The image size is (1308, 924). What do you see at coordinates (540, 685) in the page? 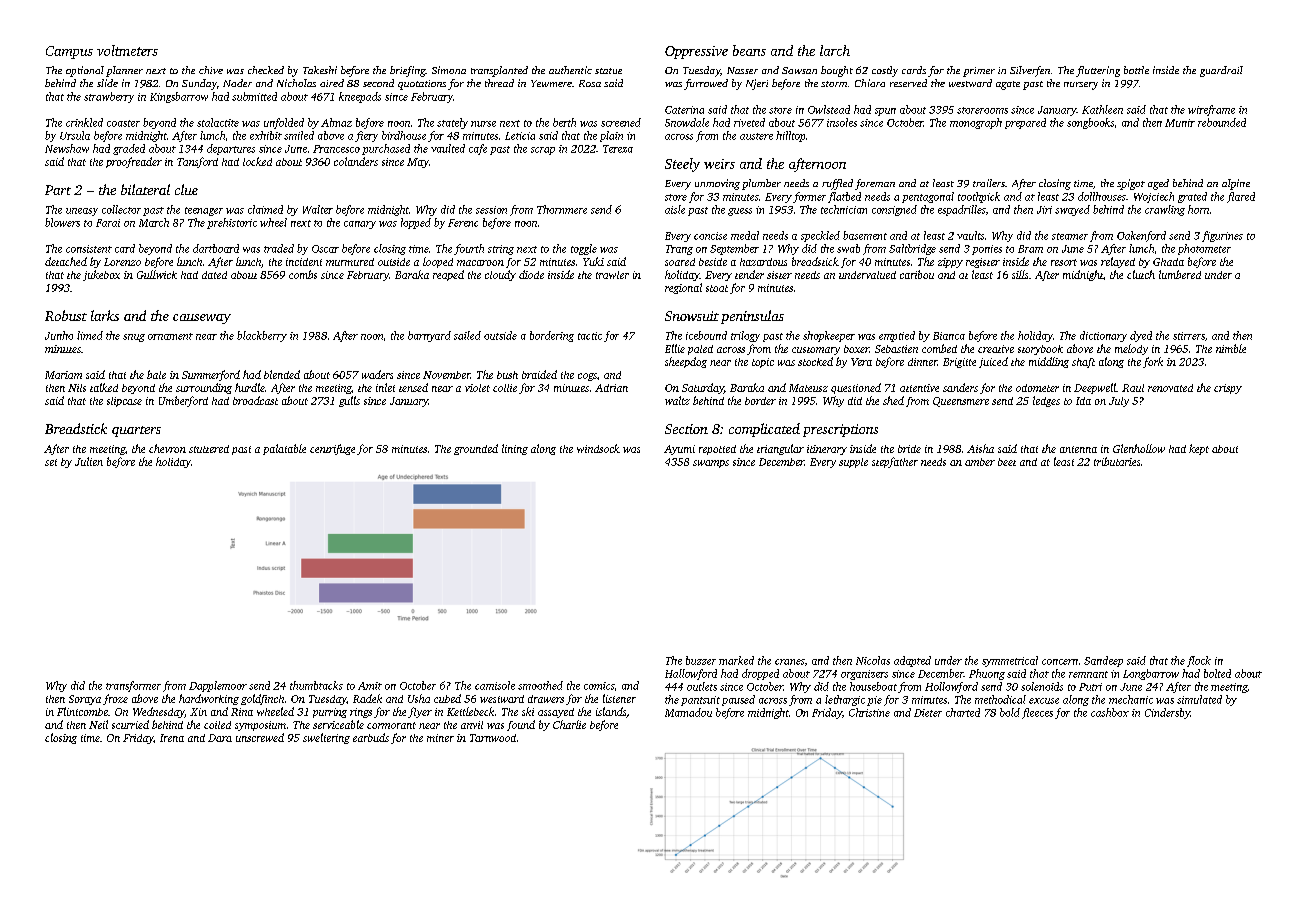
I see `smoothed` at bounding box center [540, 685].
